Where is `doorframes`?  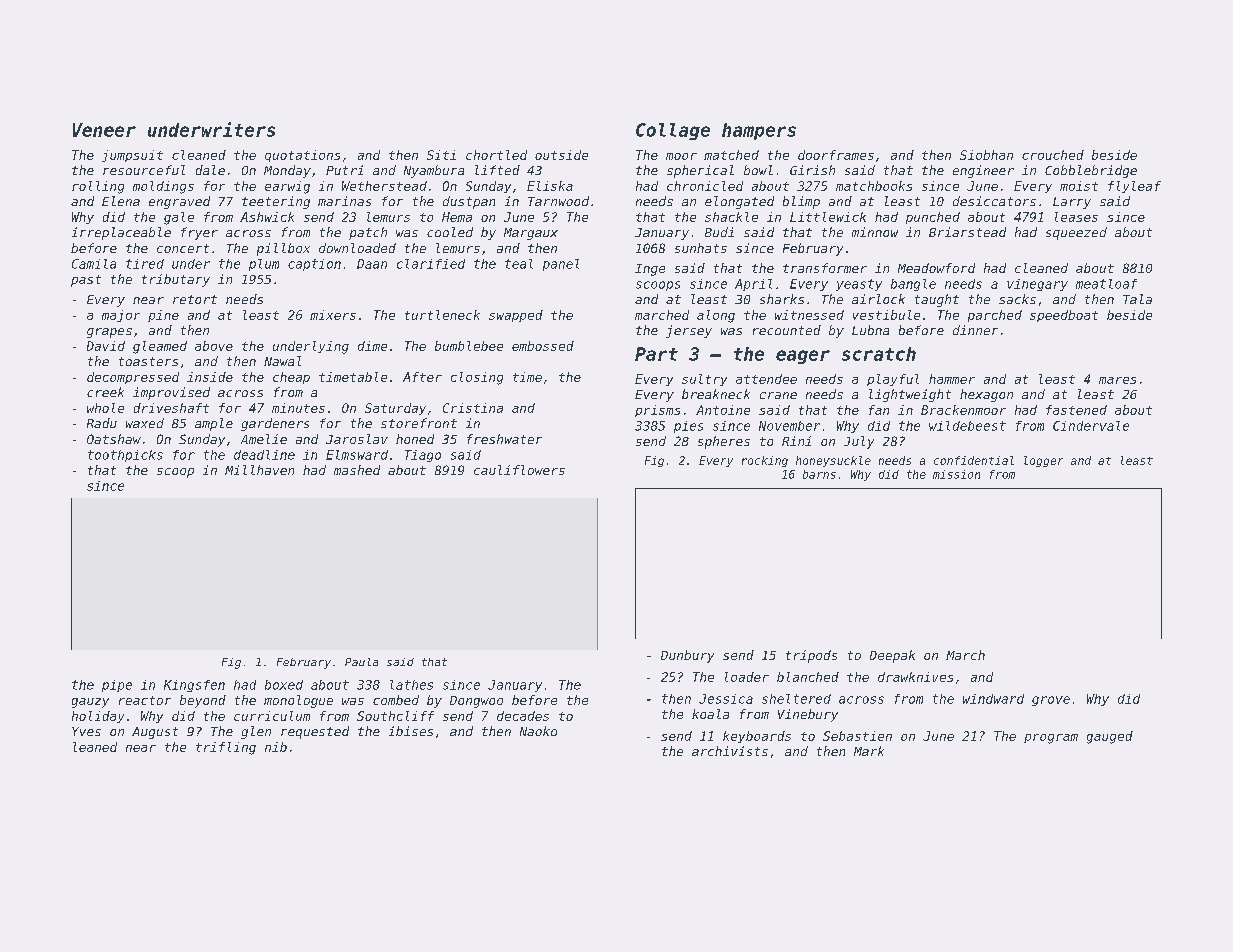
doorframes is located at coordinates (836, 155).
